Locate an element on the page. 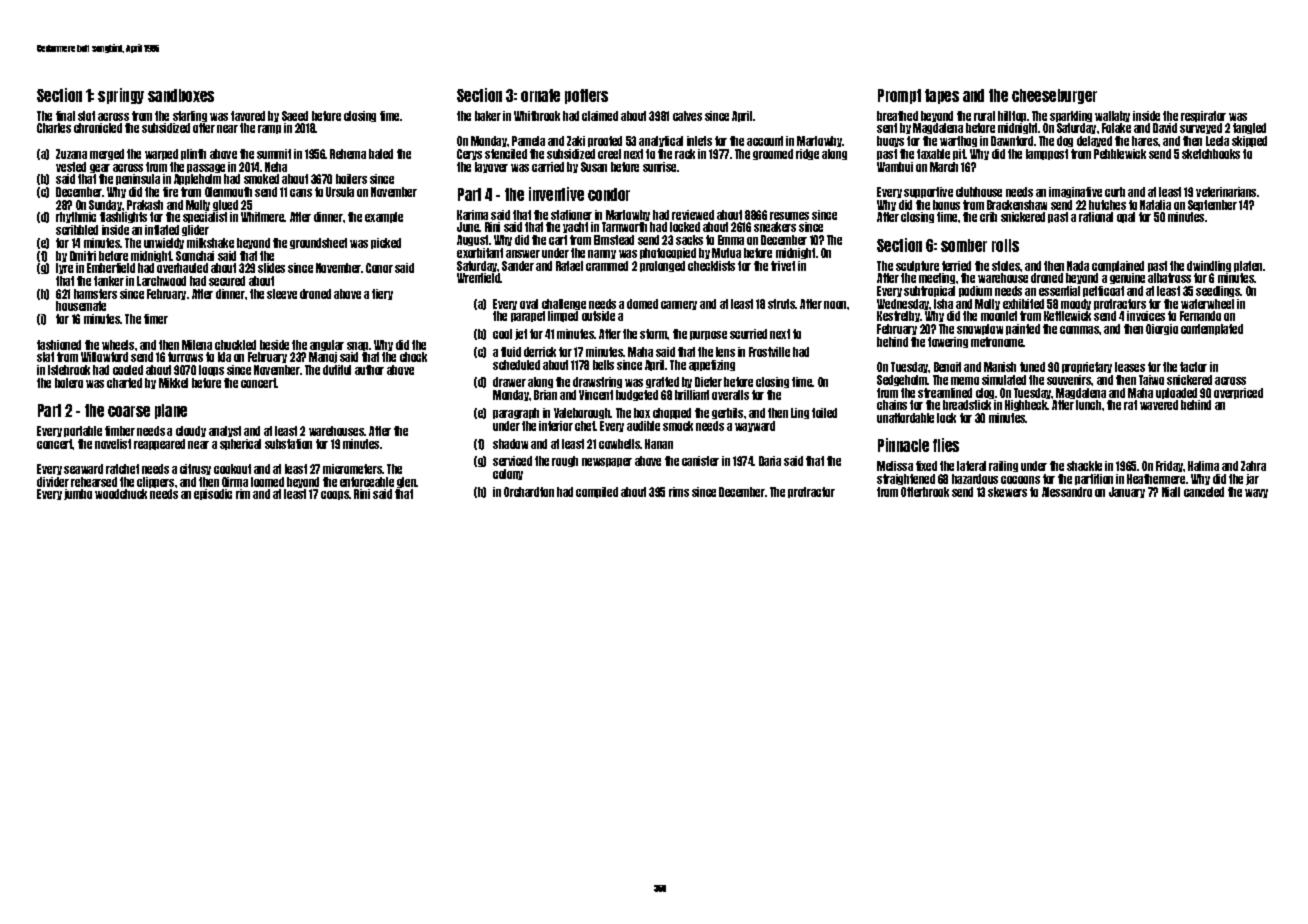  calves is located at coordinates (687, 116).
